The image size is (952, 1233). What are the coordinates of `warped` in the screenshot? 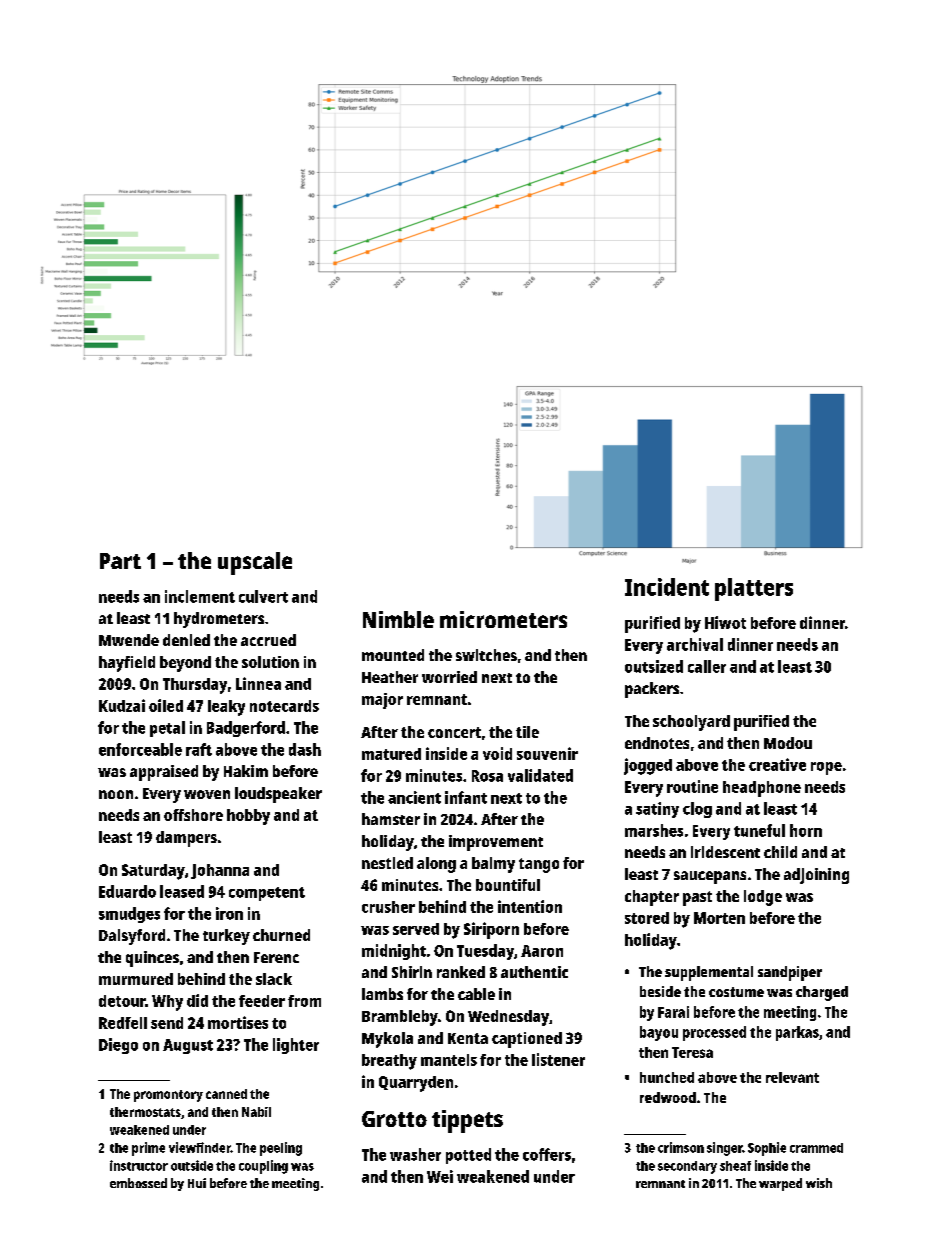 It's located at (780, 1184).
